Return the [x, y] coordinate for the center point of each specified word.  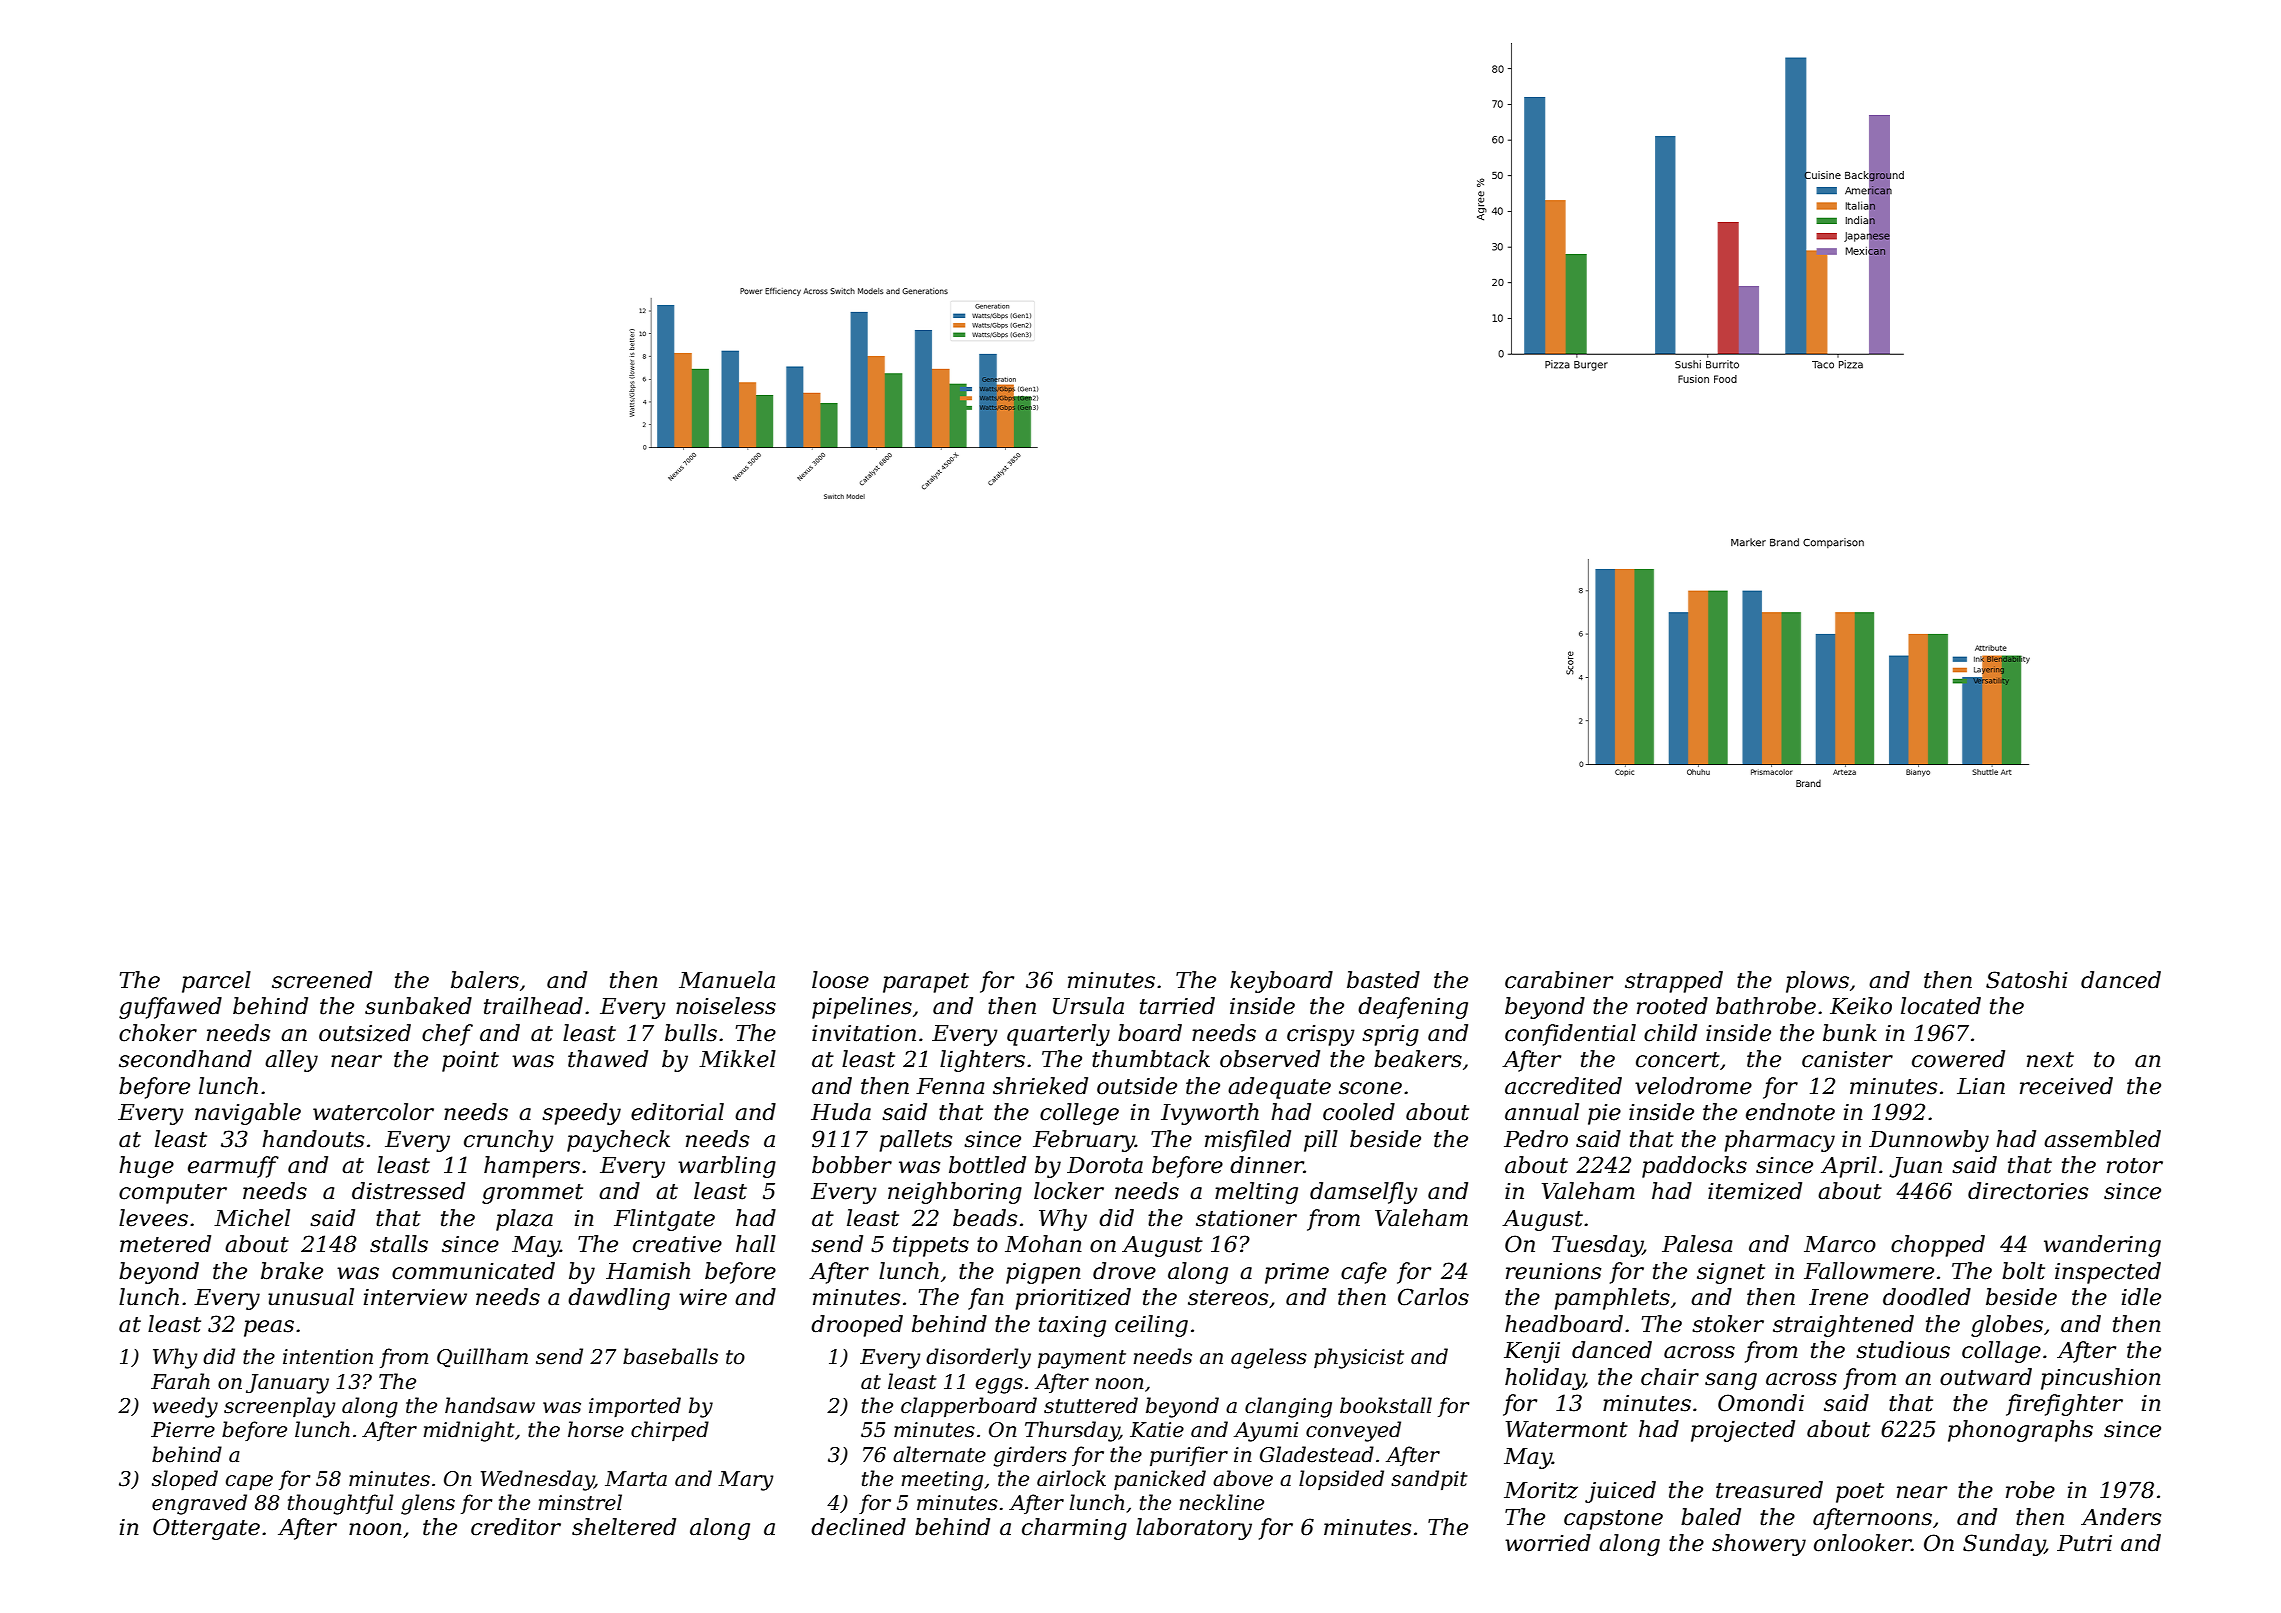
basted [1383, 980]
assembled [2102, 1139]
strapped [1674, 982]
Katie [1157, 1430]
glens [428, 1504]
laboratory [1194, 1529]
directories [2028, 1191]
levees [153, 1218]
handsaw [490, 1405]
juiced [1620, 1492]
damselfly [1364, 1193]
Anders [2121, 1517]
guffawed [170, 1008]
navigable [248, 1114]
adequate [1279, 1088]
